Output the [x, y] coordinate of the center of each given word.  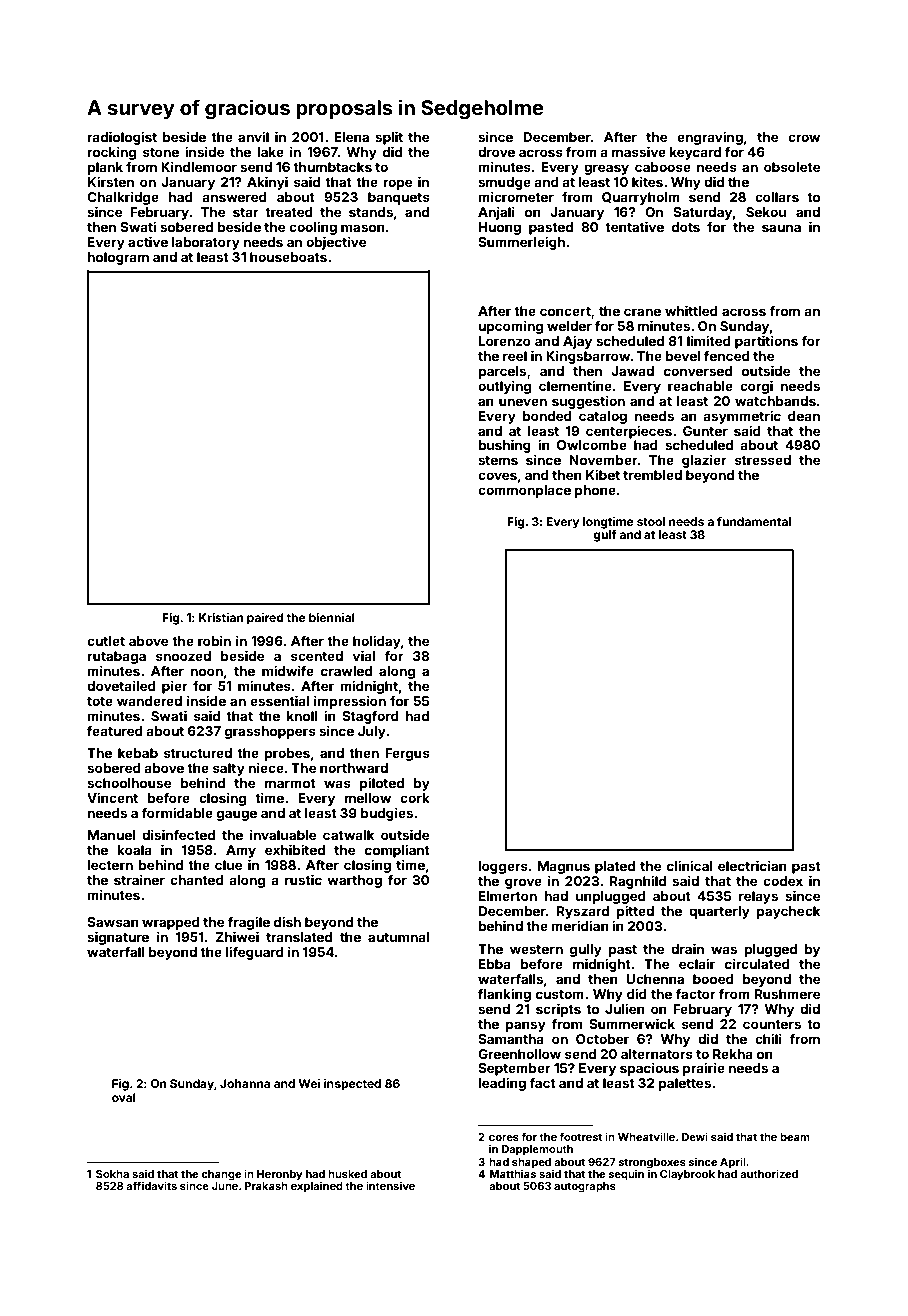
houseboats [288, 257]
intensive [390, 1185]
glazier [704, 461]
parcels [502, 372]
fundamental [754, 521]
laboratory [206, 243]
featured [115, 730]
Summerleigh [521, 243]
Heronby [280, 1175]
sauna [781, 228]
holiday [377, 642]
